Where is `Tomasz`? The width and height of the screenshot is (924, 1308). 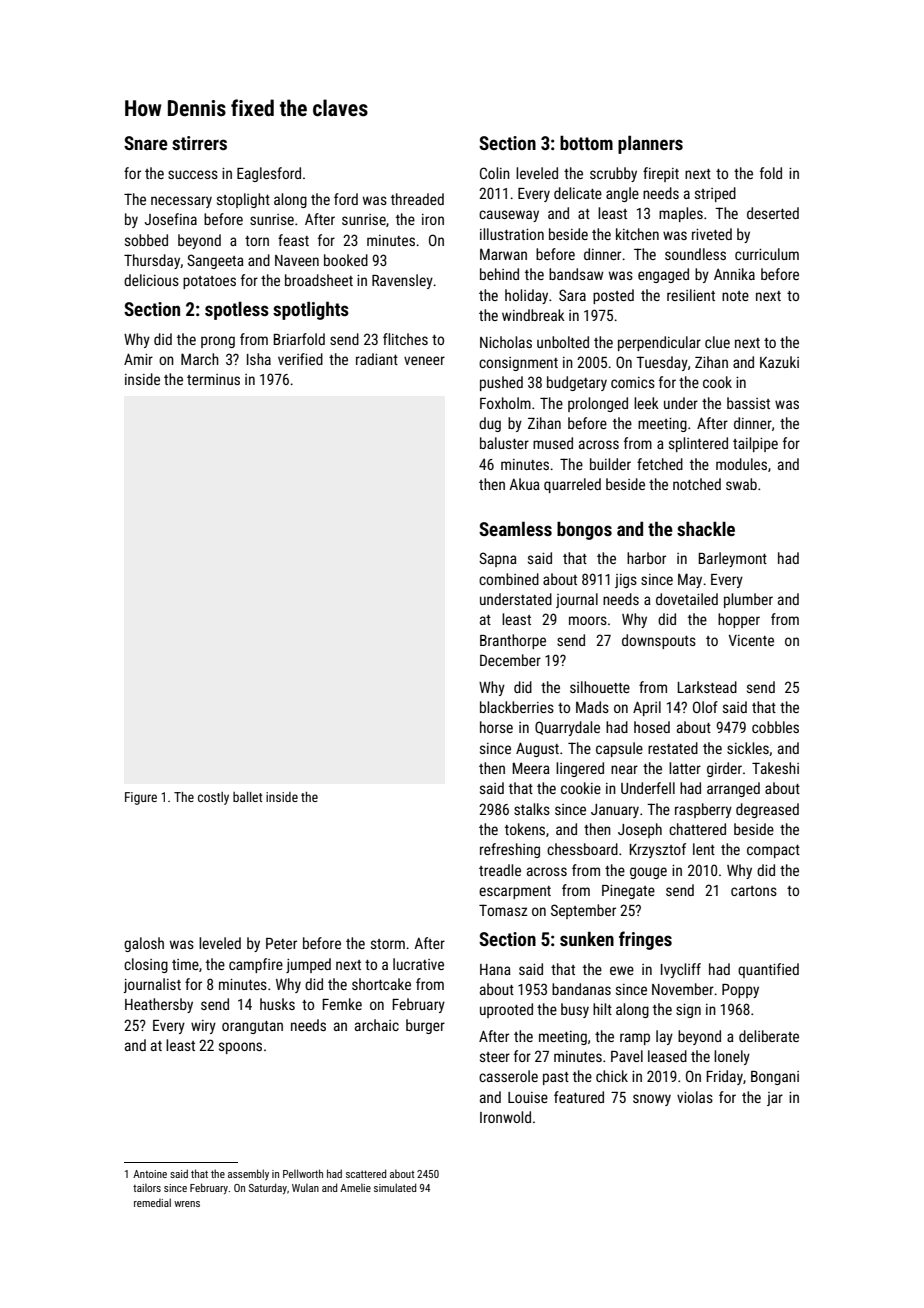 Tomasz is located at coordinates (503, 910).
